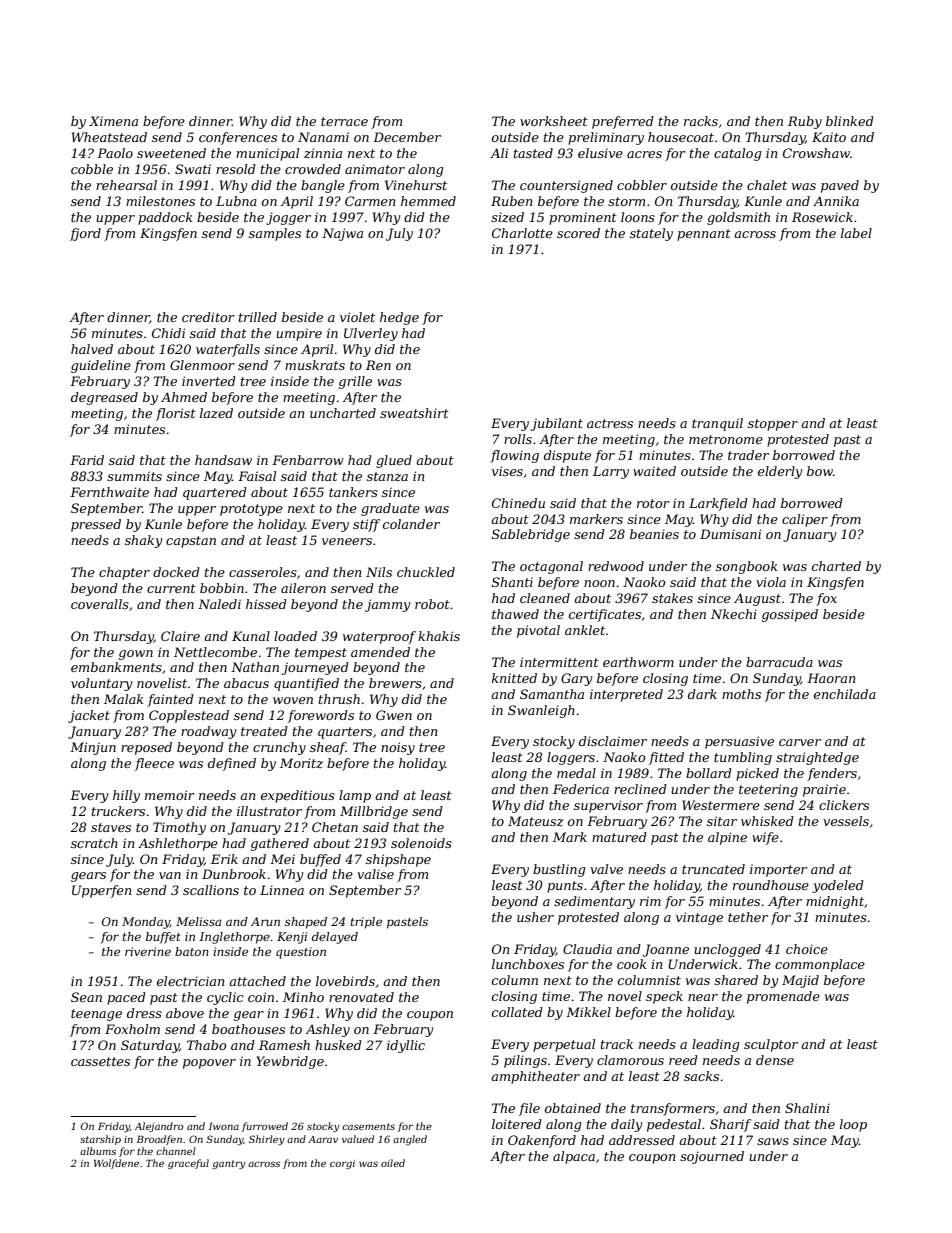 Image resolution: width=952 pixels, height=1233 pixels. Describe the element at coordinates (535, 917) in the screenshot. I see `usher` at that location.
